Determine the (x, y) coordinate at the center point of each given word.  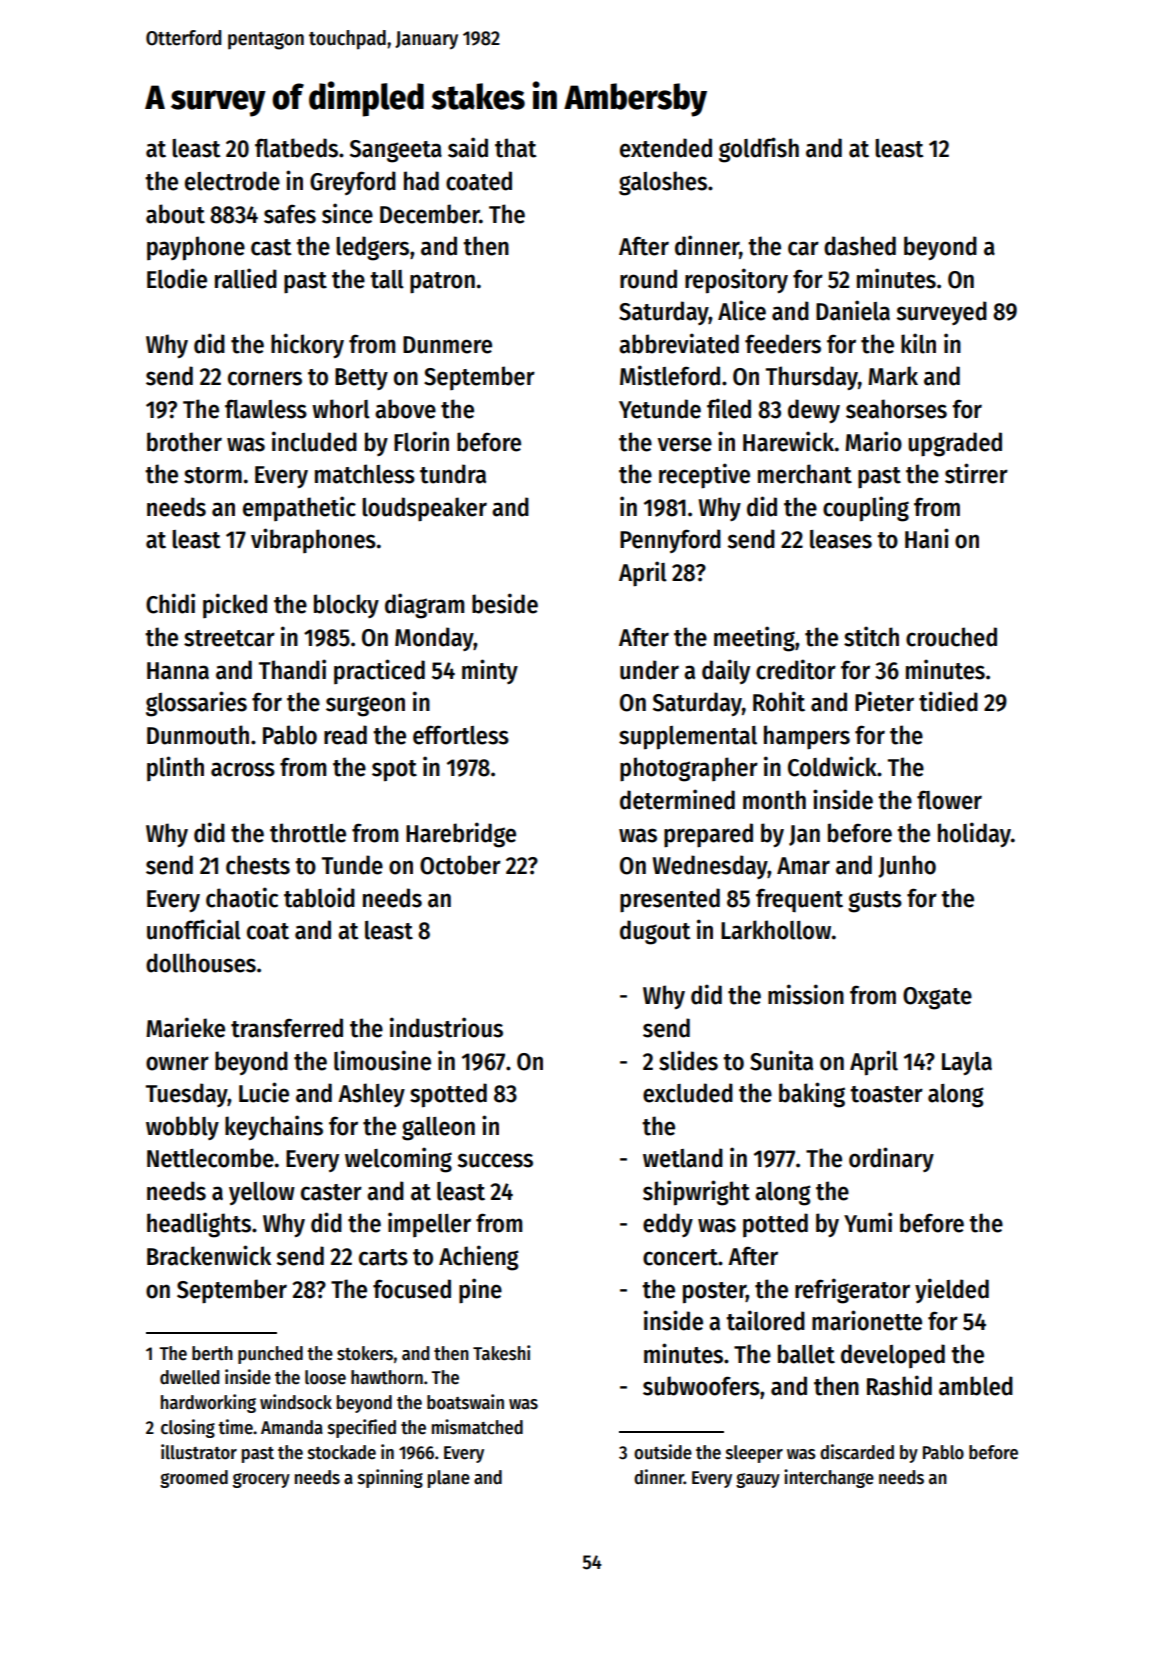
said (468, 147)
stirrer (976, 473)
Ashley (371, 1095)
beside (505, 603)
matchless (365, 474)
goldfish (759, 150)
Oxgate (937, 998)
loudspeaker (424, 509)
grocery (261, 1480)
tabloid (319, 897)
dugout (655, 932)
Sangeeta (396, 151)
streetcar (229, 638)
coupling (866, 509)
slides (688, 1060)
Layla (967, 1063)
